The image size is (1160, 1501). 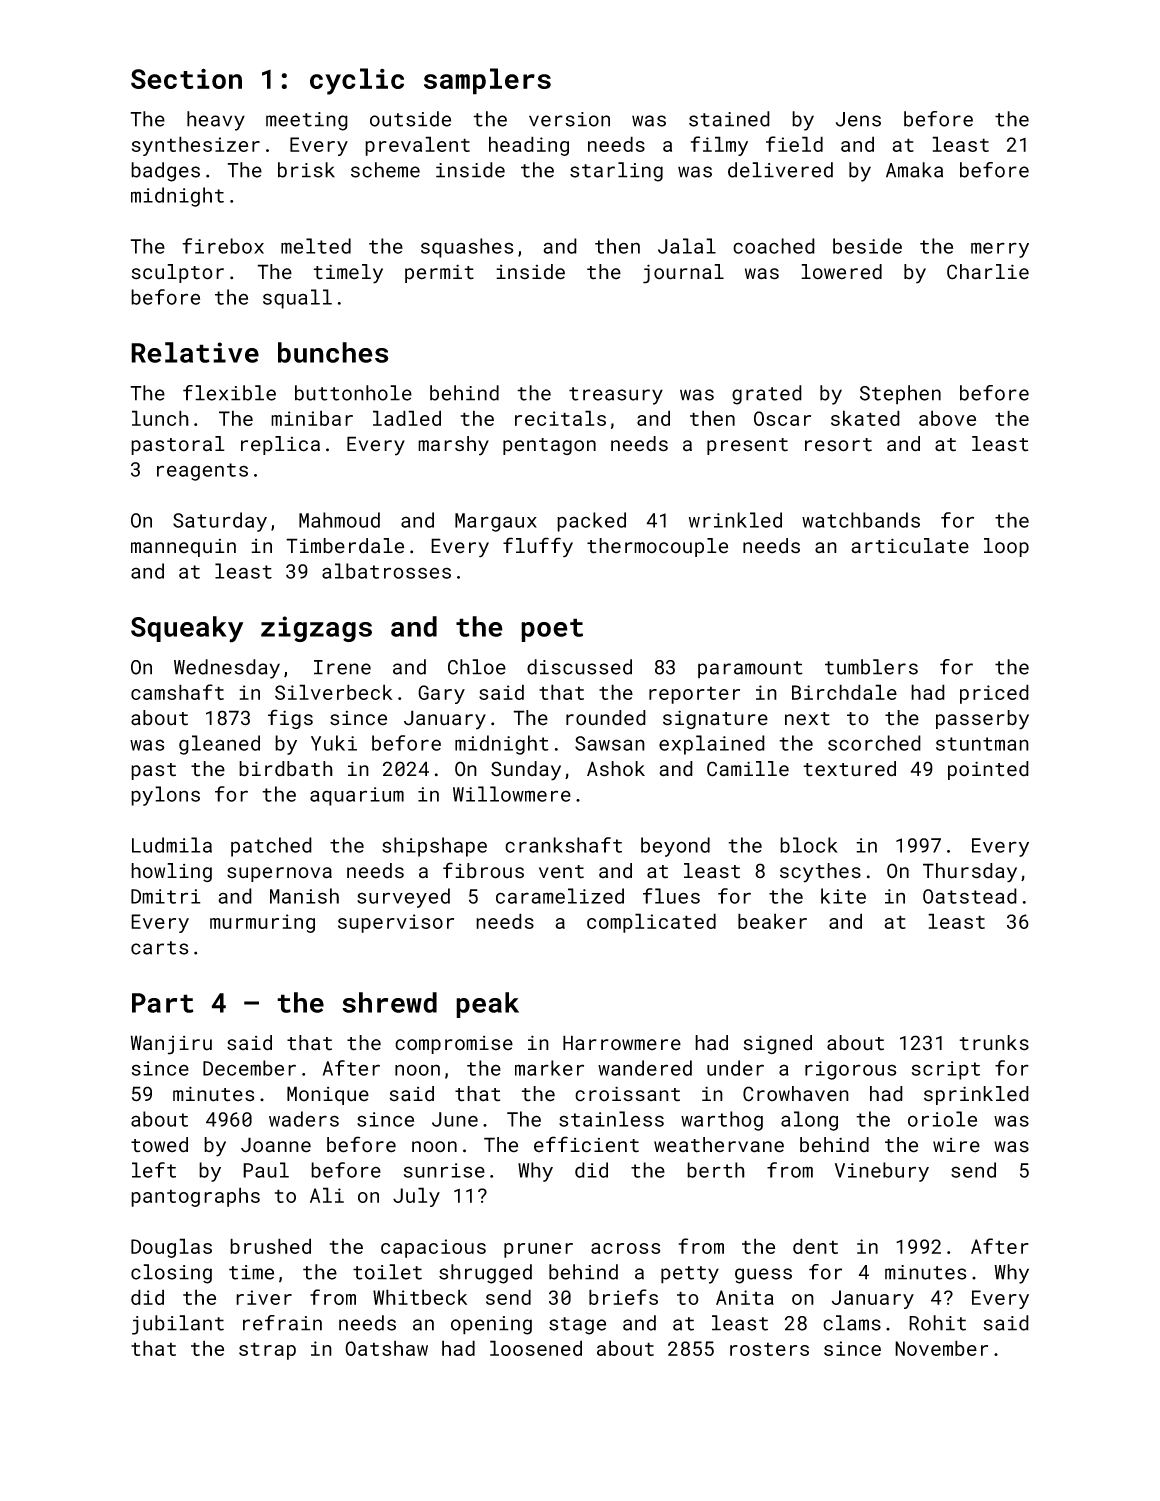 I want to click on pylons, so click(x=165, y=796).
